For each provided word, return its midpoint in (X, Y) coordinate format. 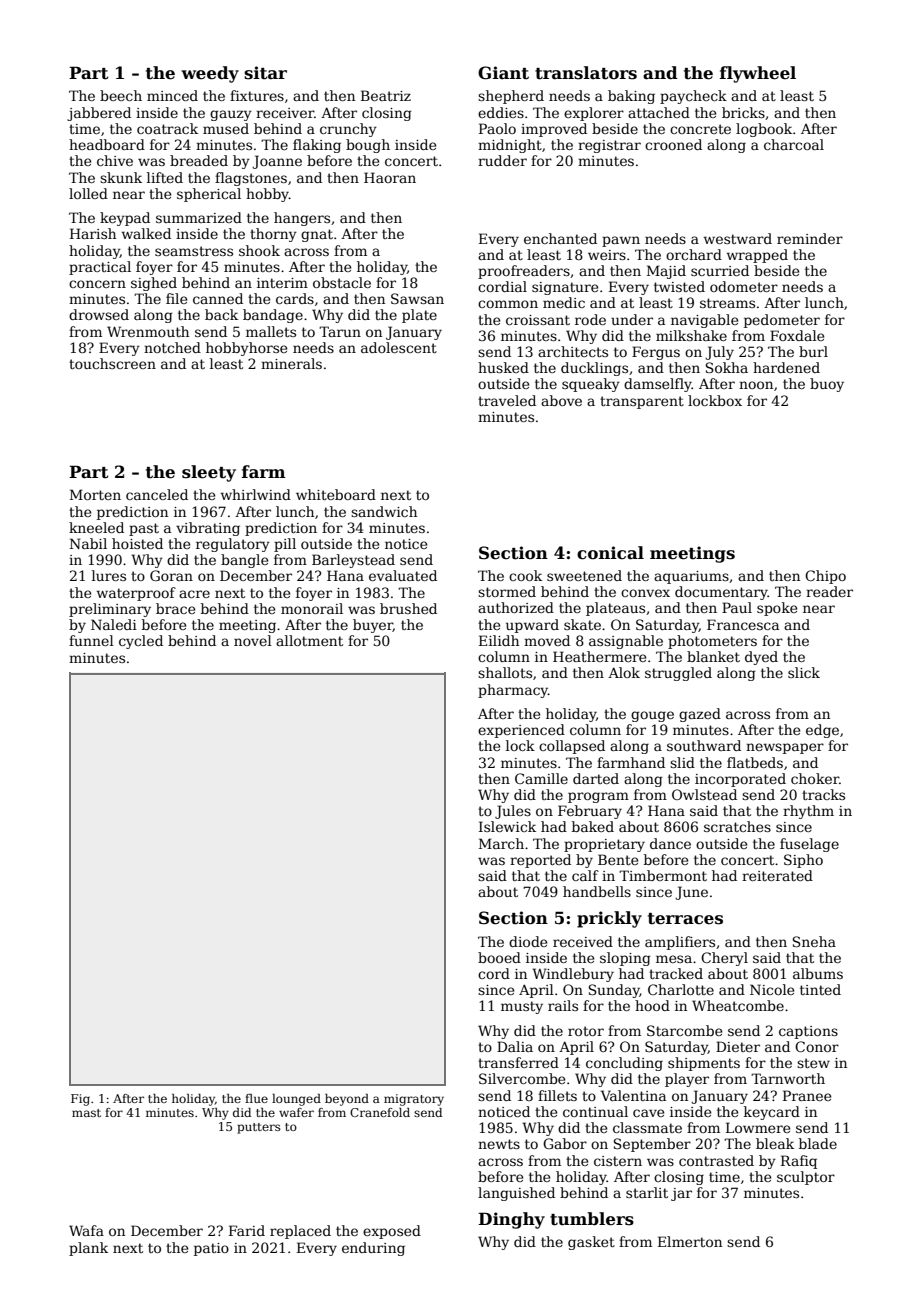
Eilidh (499, 640)
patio (211, 1249)
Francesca (743, 624)
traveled (507, 400)
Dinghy (511, 1220)
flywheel (758, 74)
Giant (503, 73)
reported (540, 861)
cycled (141, 642)
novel (253, 640)
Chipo (825, 577)
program (598, 797)
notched (172, 347)
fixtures (257, 95)
